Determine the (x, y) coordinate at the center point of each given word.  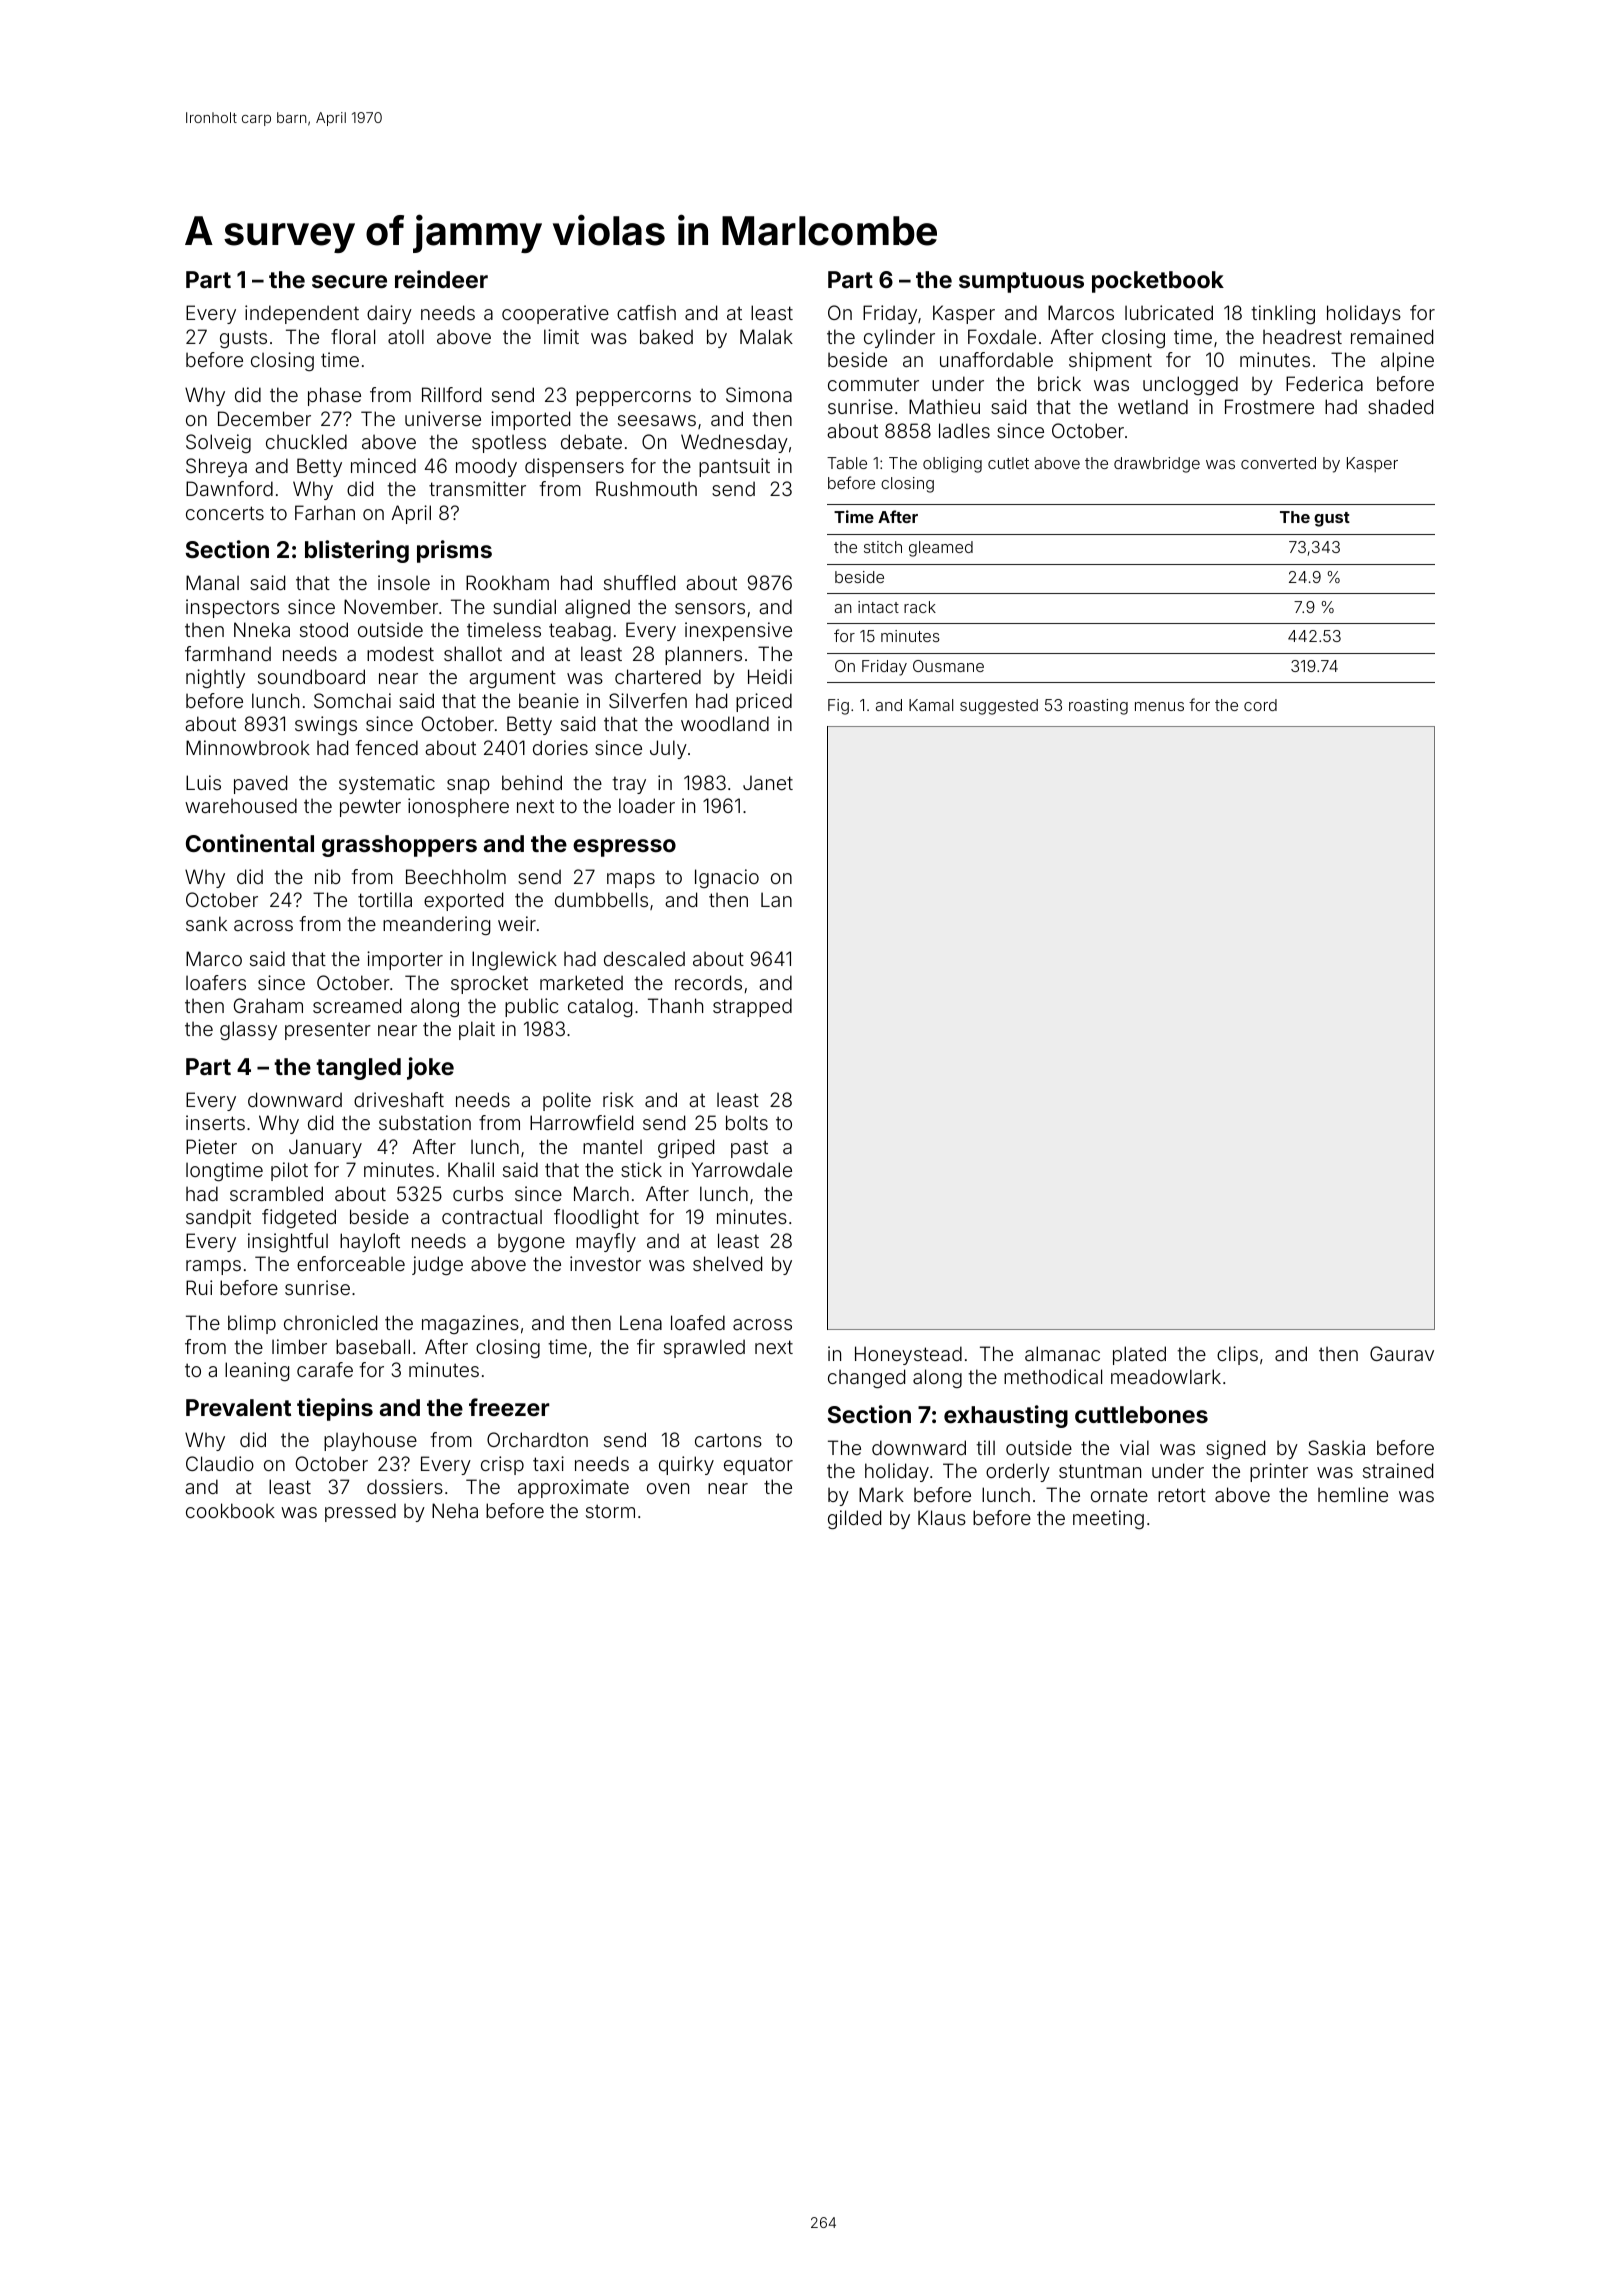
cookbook (230, 1510)
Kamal (931, 705)
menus (1159, 706)
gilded (854, 1519)
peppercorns (633, 398)
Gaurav (1402, 1353)
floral (353, 336)
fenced (386, 747)
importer (405, 960)
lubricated (1169, 312)
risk (618, 1099)
